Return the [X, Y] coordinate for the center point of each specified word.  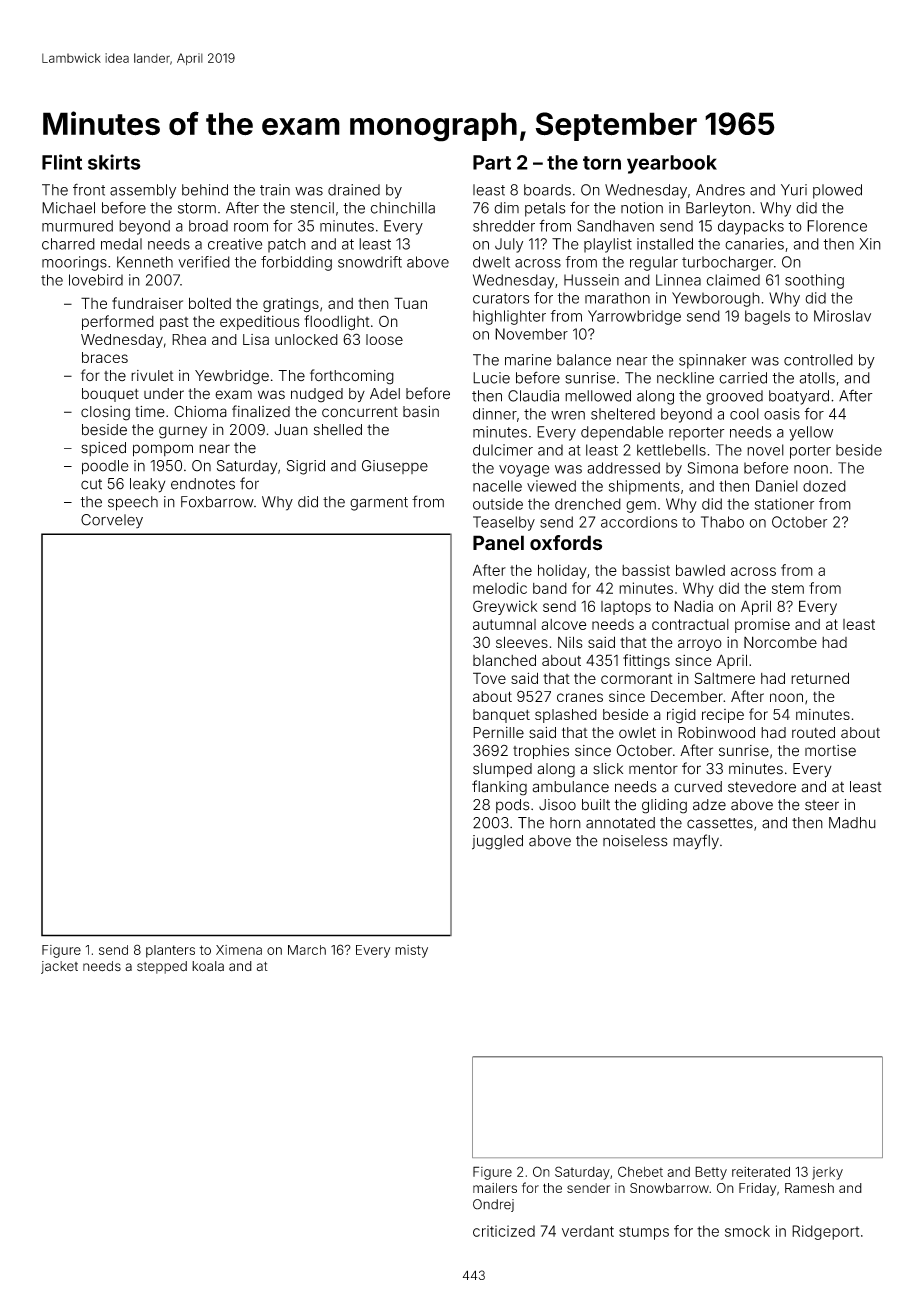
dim [506, 208]
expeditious [260, 322]
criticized [504, 1231]
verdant [588, 1231]
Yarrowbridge [634, 317]
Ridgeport [825, 1232]
